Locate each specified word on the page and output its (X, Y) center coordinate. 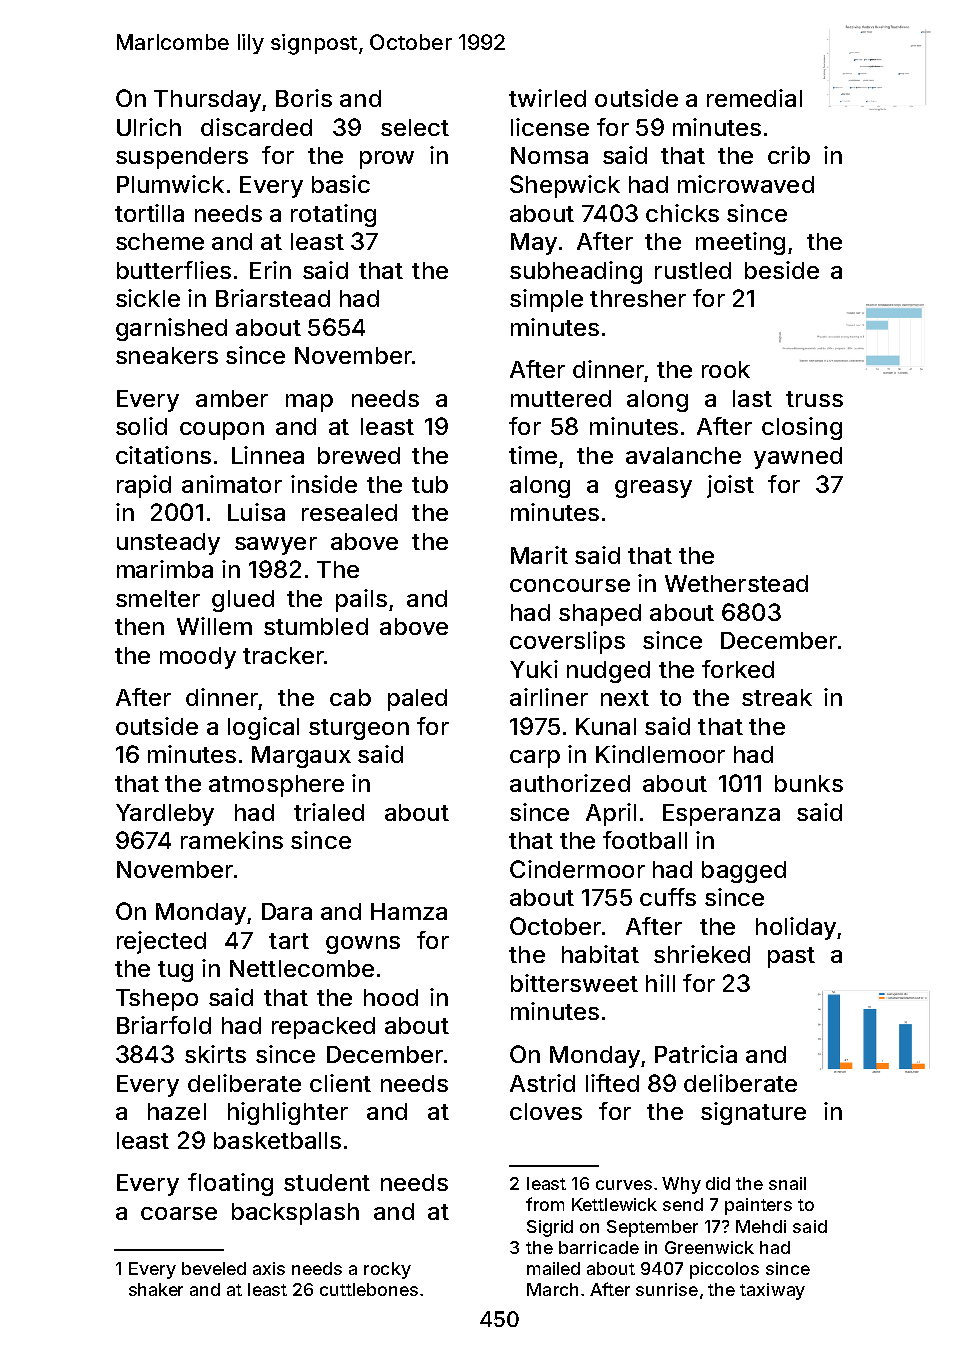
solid (141, 426)
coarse (179, 1213)
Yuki (534, 669)
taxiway (772, 1291)
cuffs (668, 897)
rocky (387, 1270)
